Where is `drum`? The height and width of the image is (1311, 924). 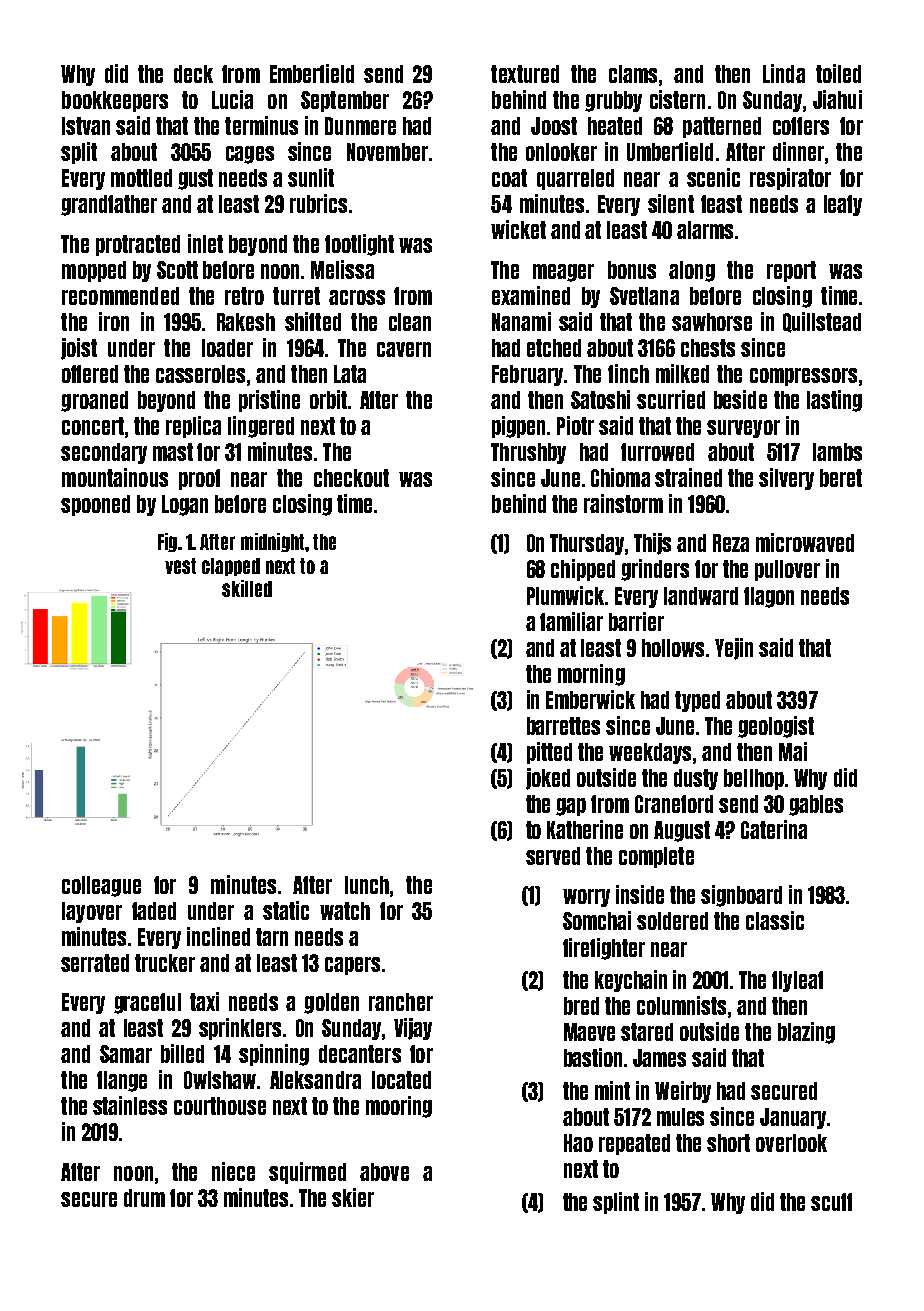
drum is located at coordinates (144, 1198).
